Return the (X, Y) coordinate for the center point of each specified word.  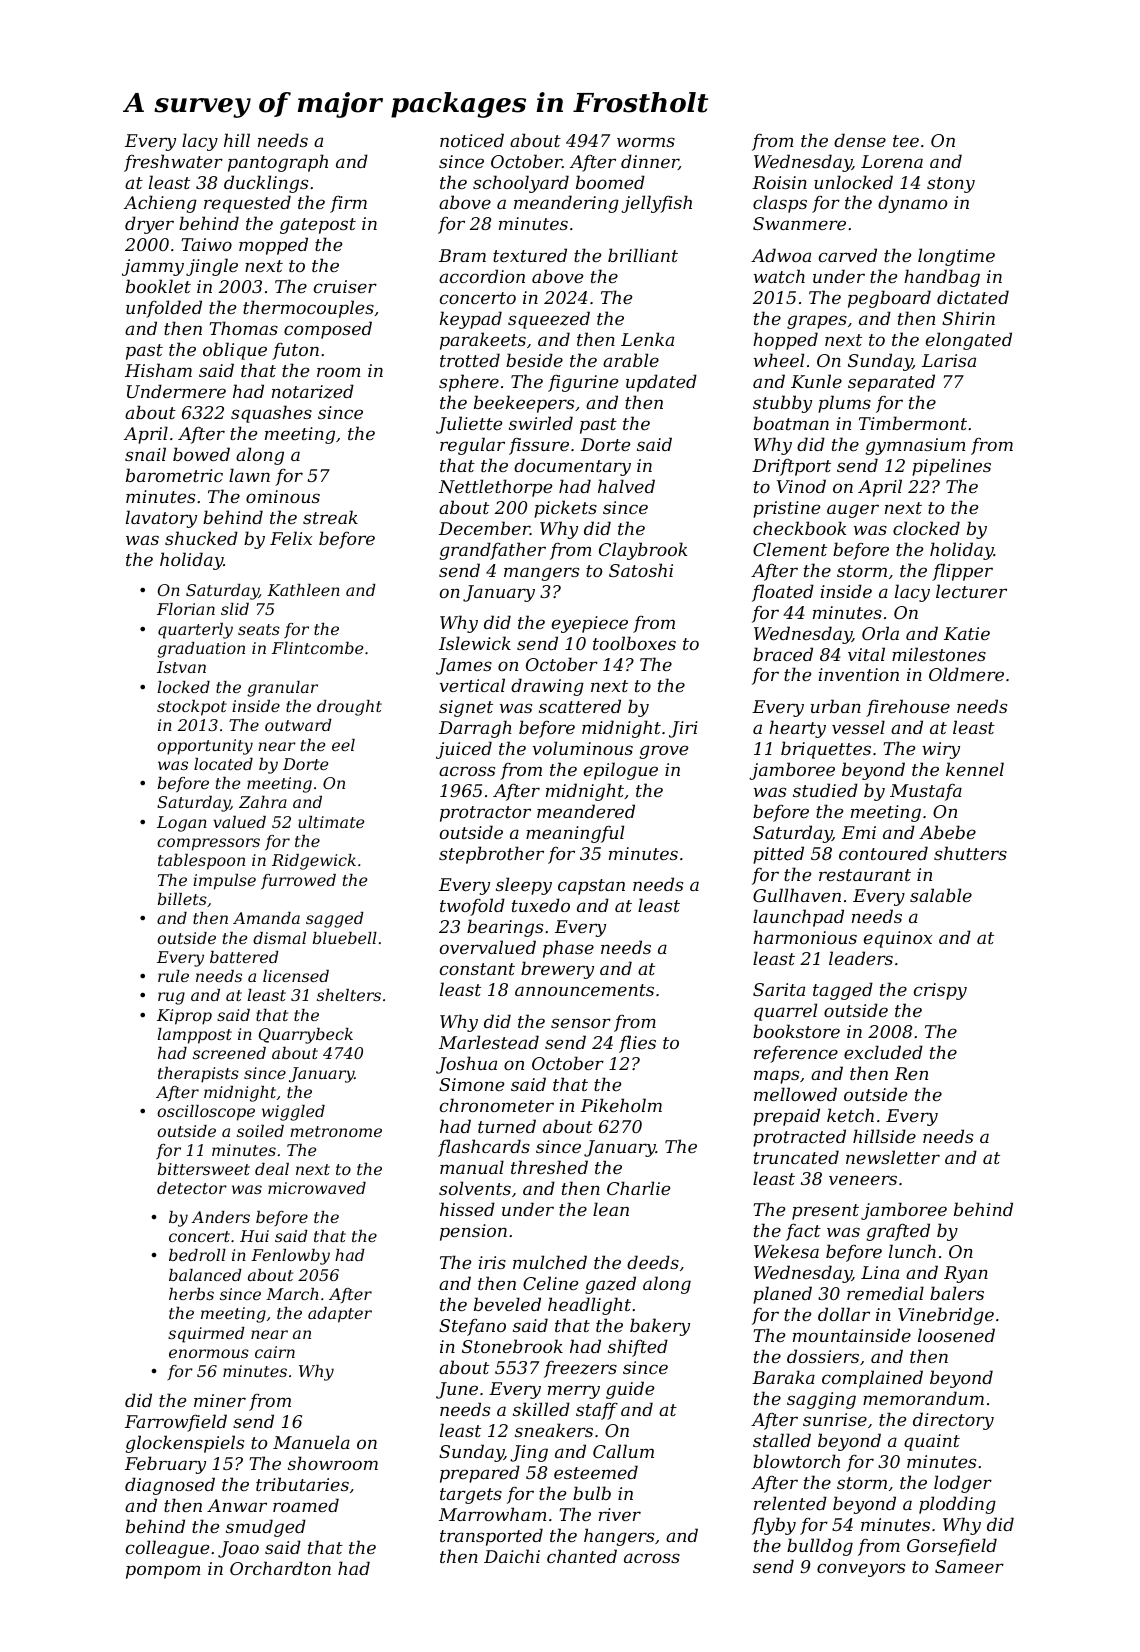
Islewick (475, 643)
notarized (313, 391)
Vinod (801, 486)
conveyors (861, 1570)
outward (298, 725)
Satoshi (641, 570)
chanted (582, 1556)
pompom (163, 1572)
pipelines (951, 467)
